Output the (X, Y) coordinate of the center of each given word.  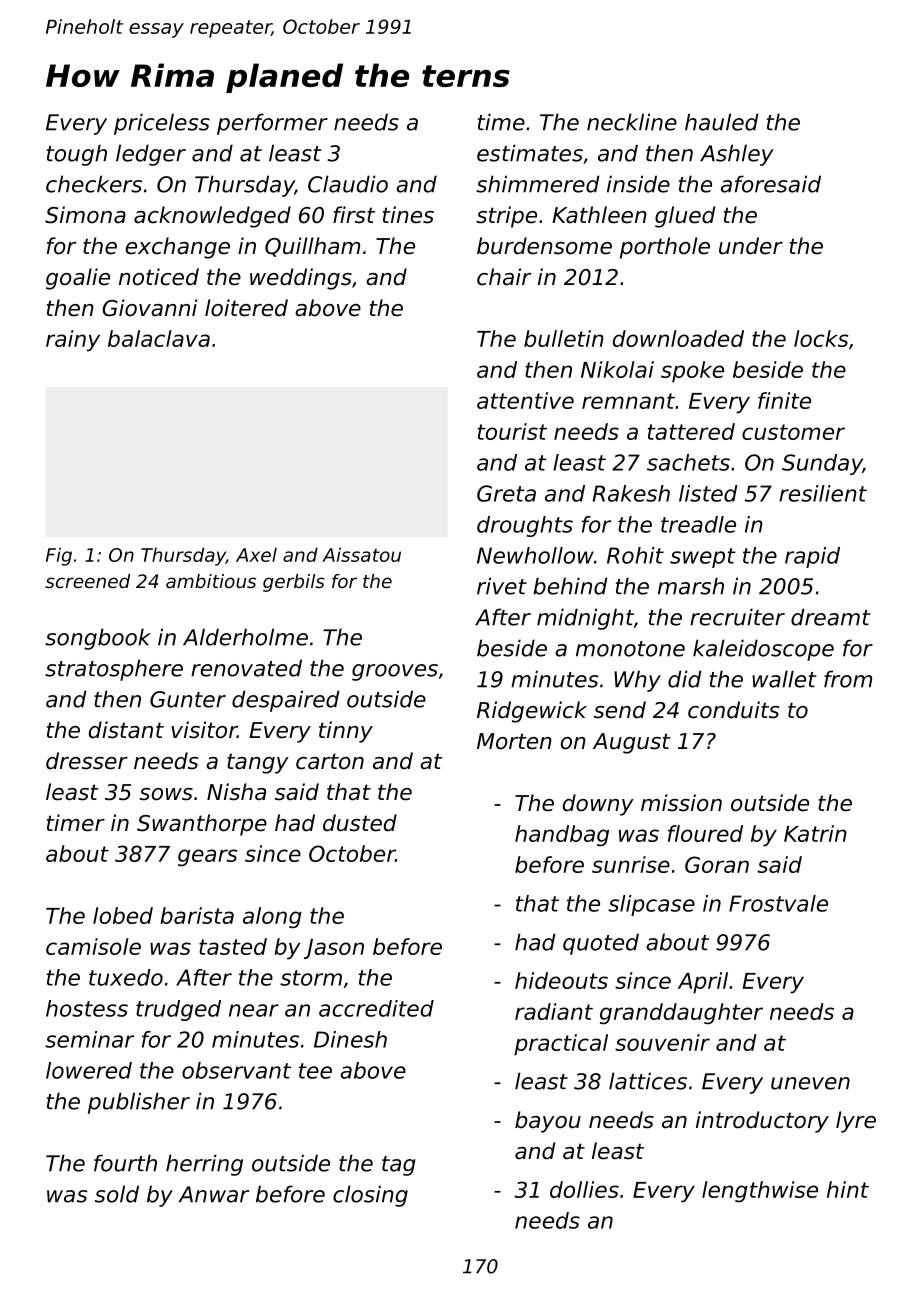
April (703, 983)
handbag (562, 836)
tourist (512, 431)
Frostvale (778, 903)
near (254, 1010)
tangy (258, 763)
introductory (762, 1122)
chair (504, 277)
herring (204, 1165)
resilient (823, 493)
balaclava (159, 338)
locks (821, 338)
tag (399, 1166)
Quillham (312, 247)
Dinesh (350, 1039)
